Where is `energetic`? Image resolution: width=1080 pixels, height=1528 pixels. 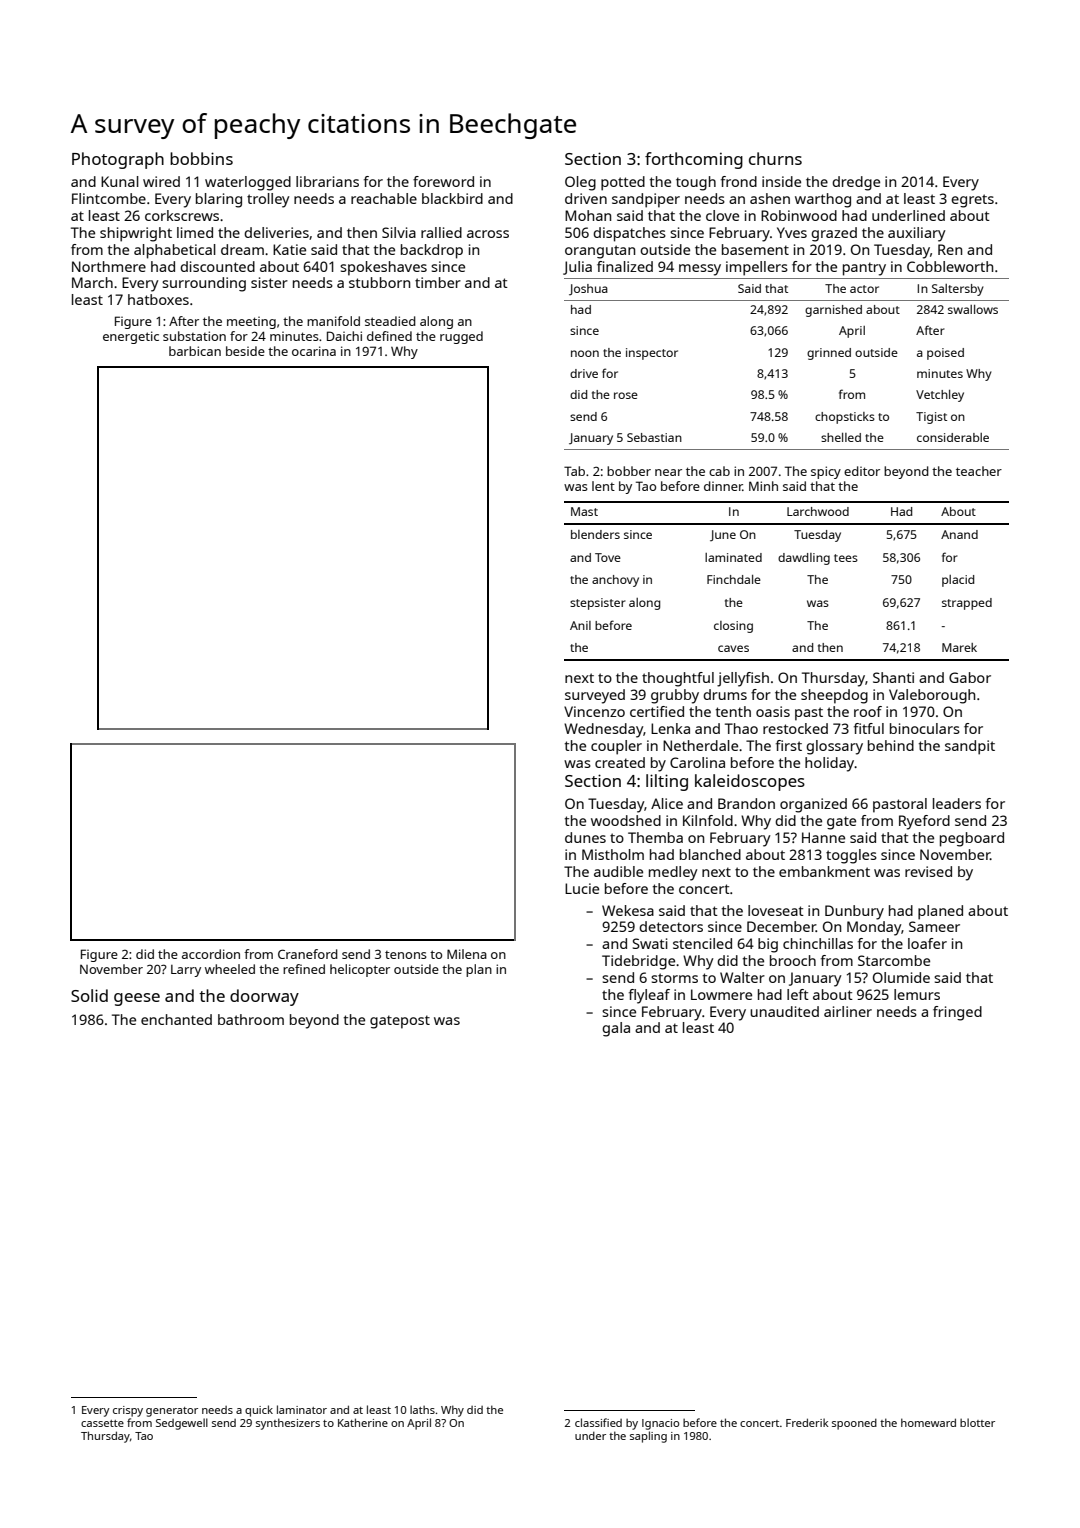
energetic is located at coordinates (131, 337).
